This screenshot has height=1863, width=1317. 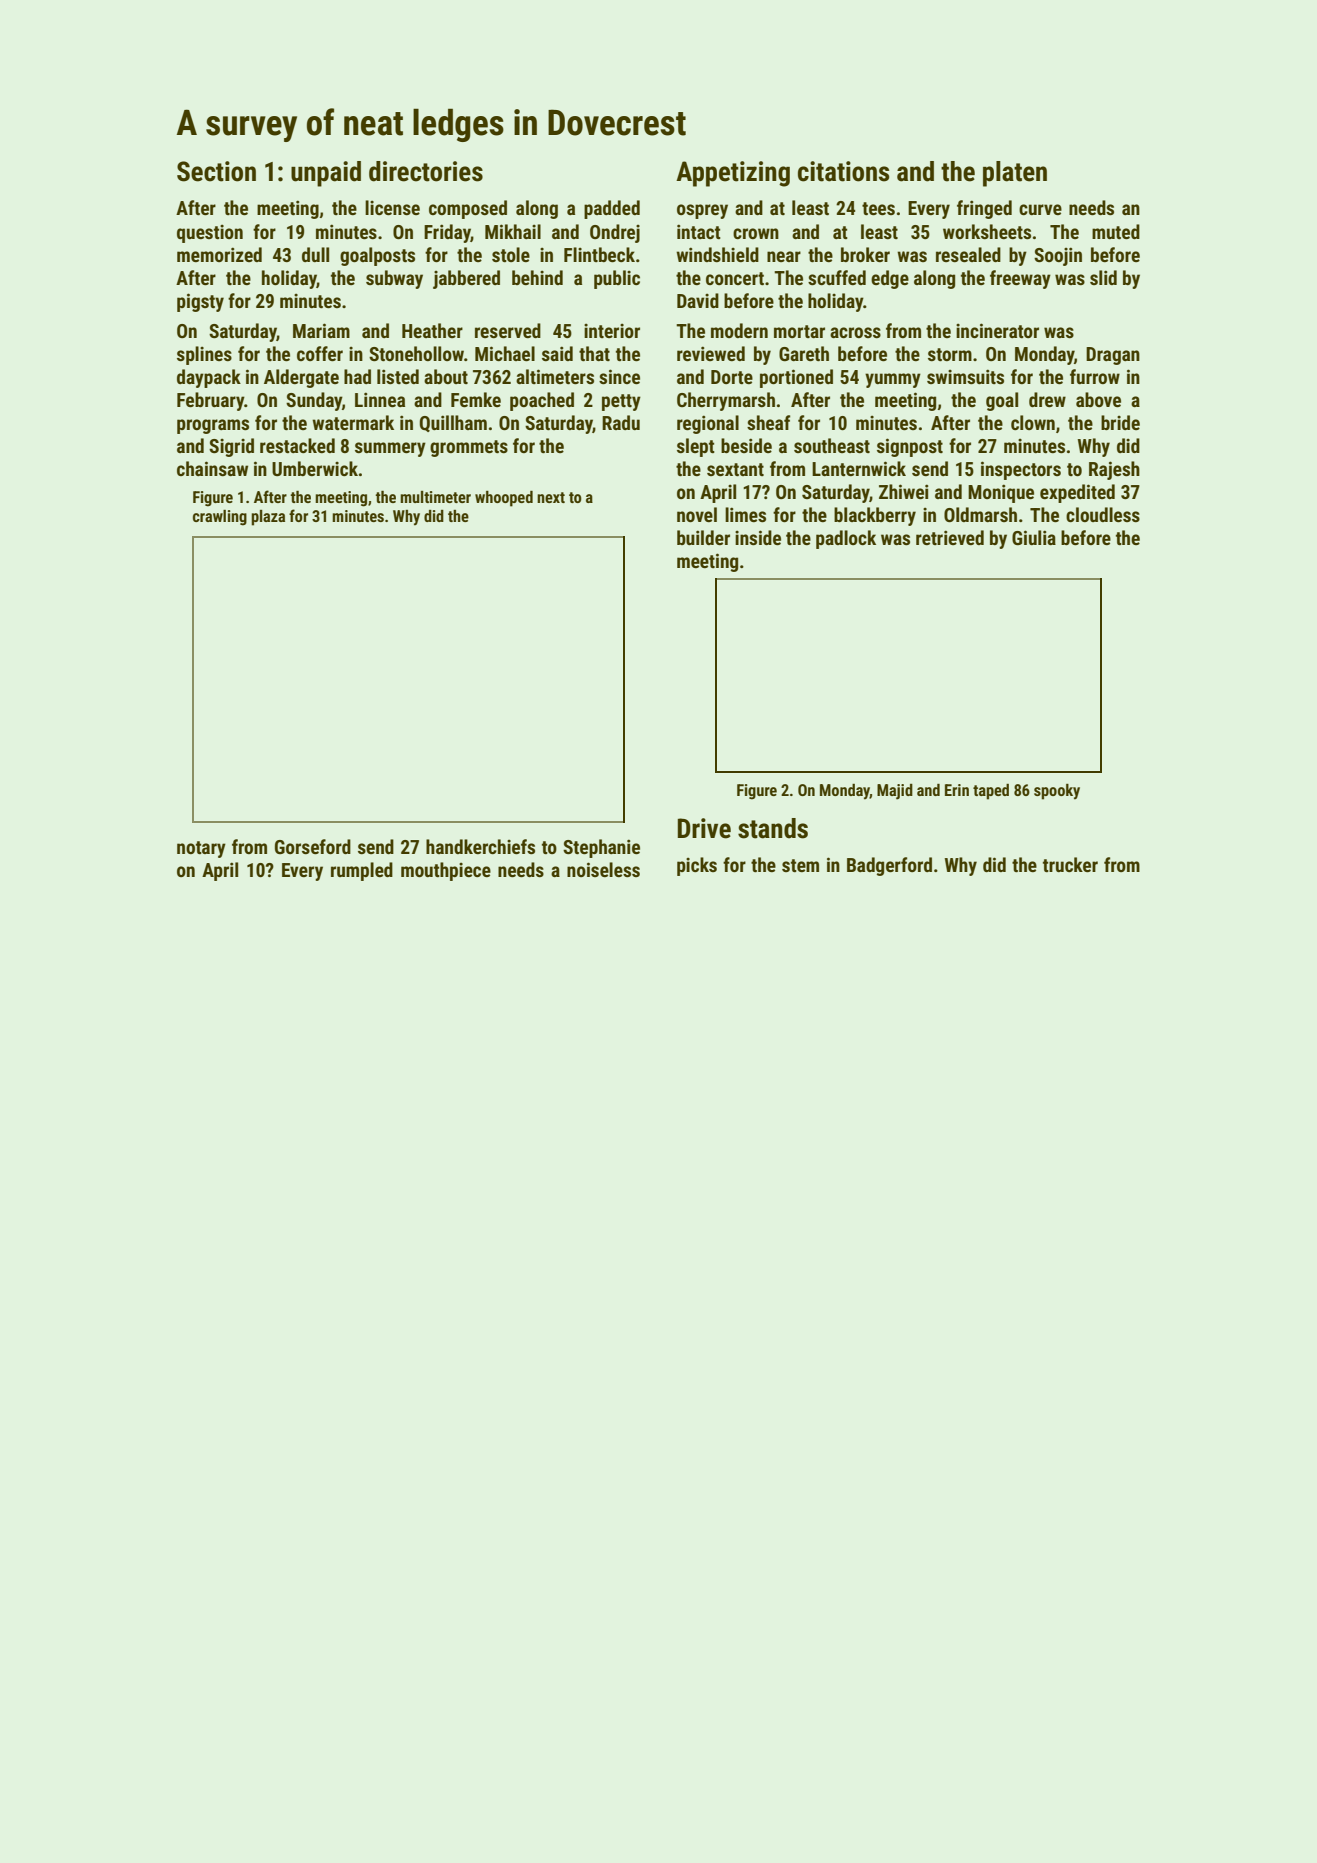 I want to click on Lanternwick, so click(x=859, y=468).
